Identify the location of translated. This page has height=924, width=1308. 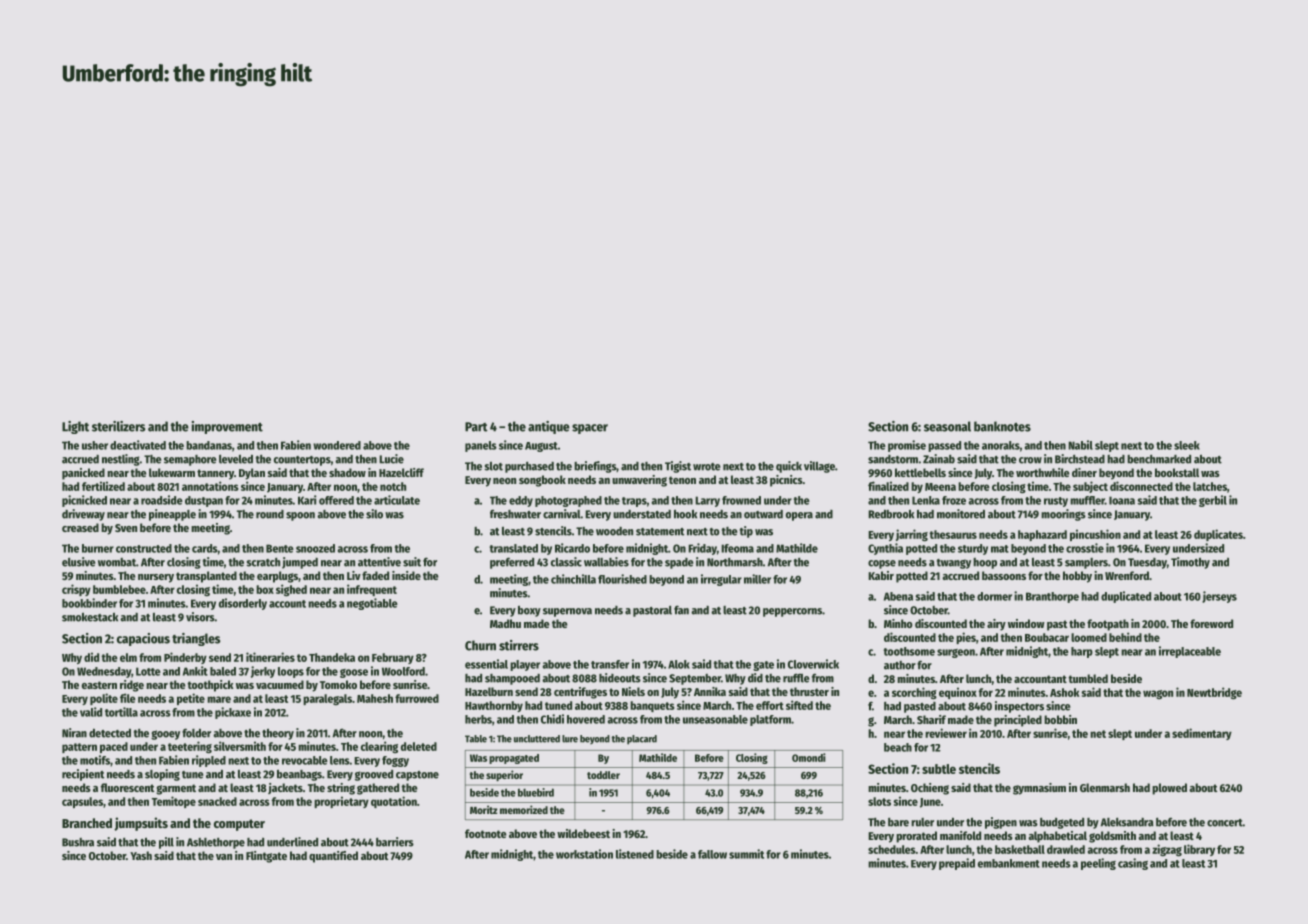
(514, 548).
